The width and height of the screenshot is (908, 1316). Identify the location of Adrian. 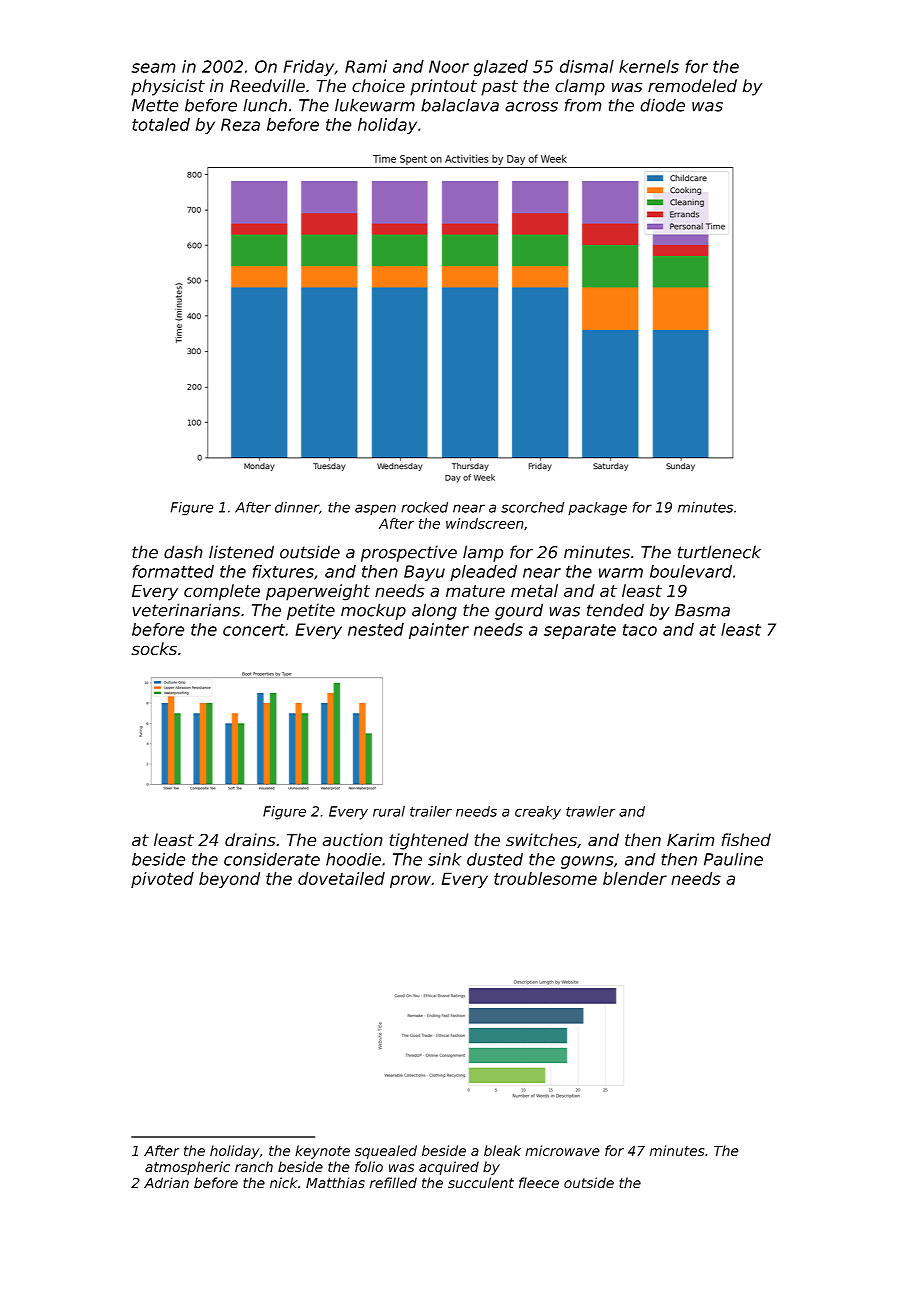
(166, 1182).
